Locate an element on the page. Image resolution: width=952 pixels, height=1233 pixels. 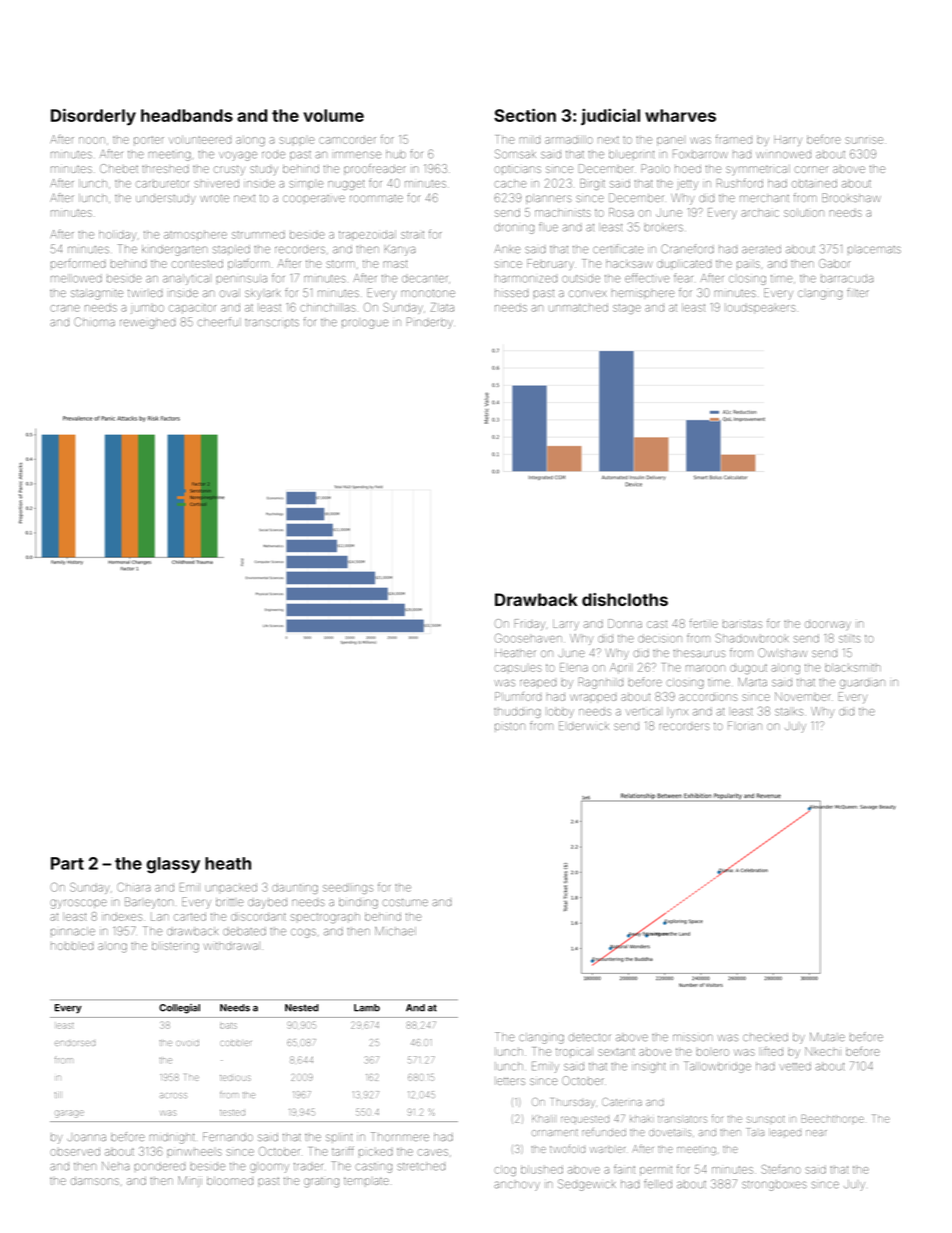
headbands is located at coordinates (187, 115).
